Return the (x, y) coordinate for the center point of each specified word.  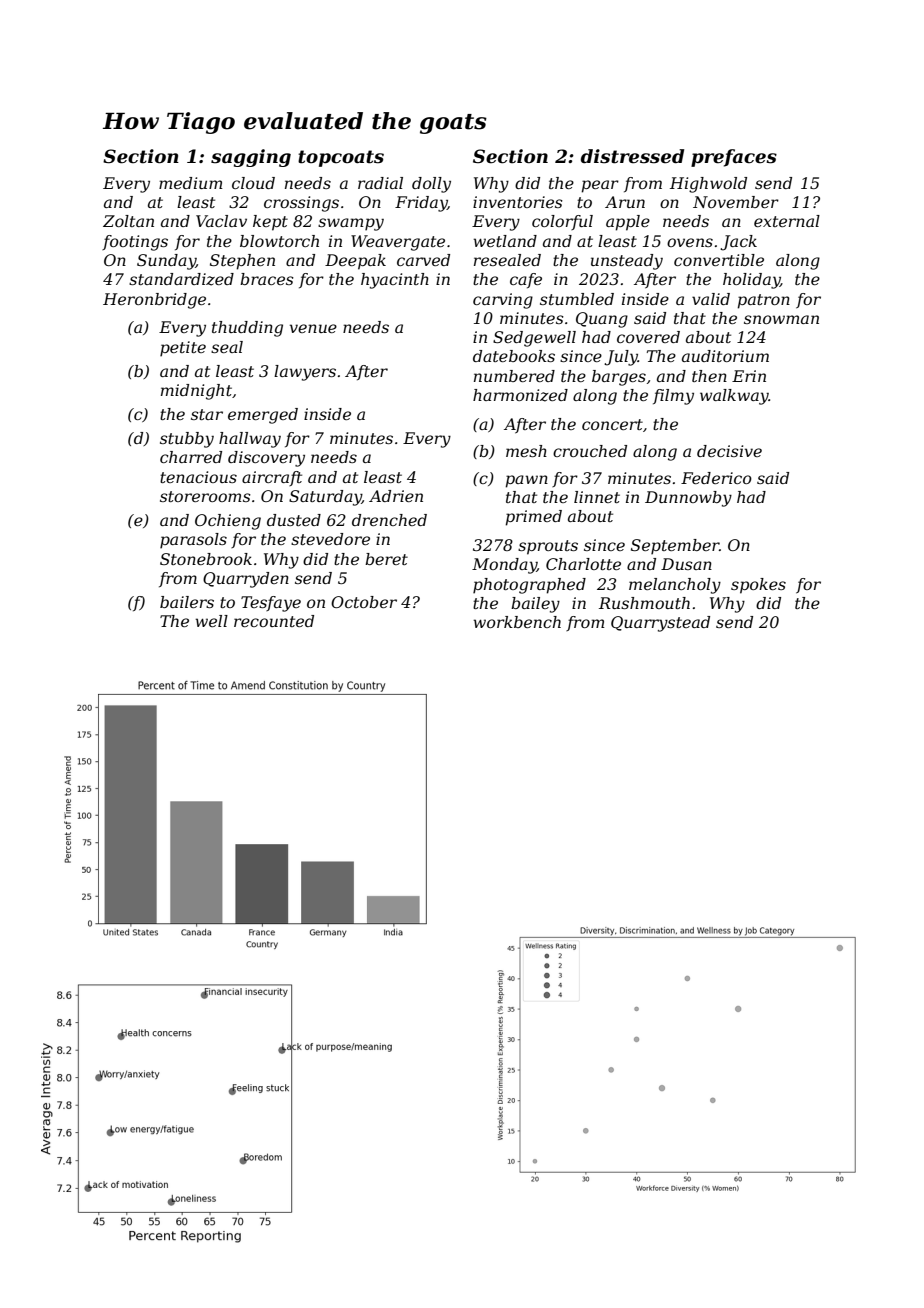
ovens (690, 242)
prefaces (734, 158)
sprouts (548, 547)
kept (270, 223)
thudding (247, 329)
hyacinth (395, 281)
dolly (431, 185)
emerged (263, 416)
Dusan (686, 564)
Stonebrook (206, 559)
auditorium (725, 356)
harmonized (520, 395)
